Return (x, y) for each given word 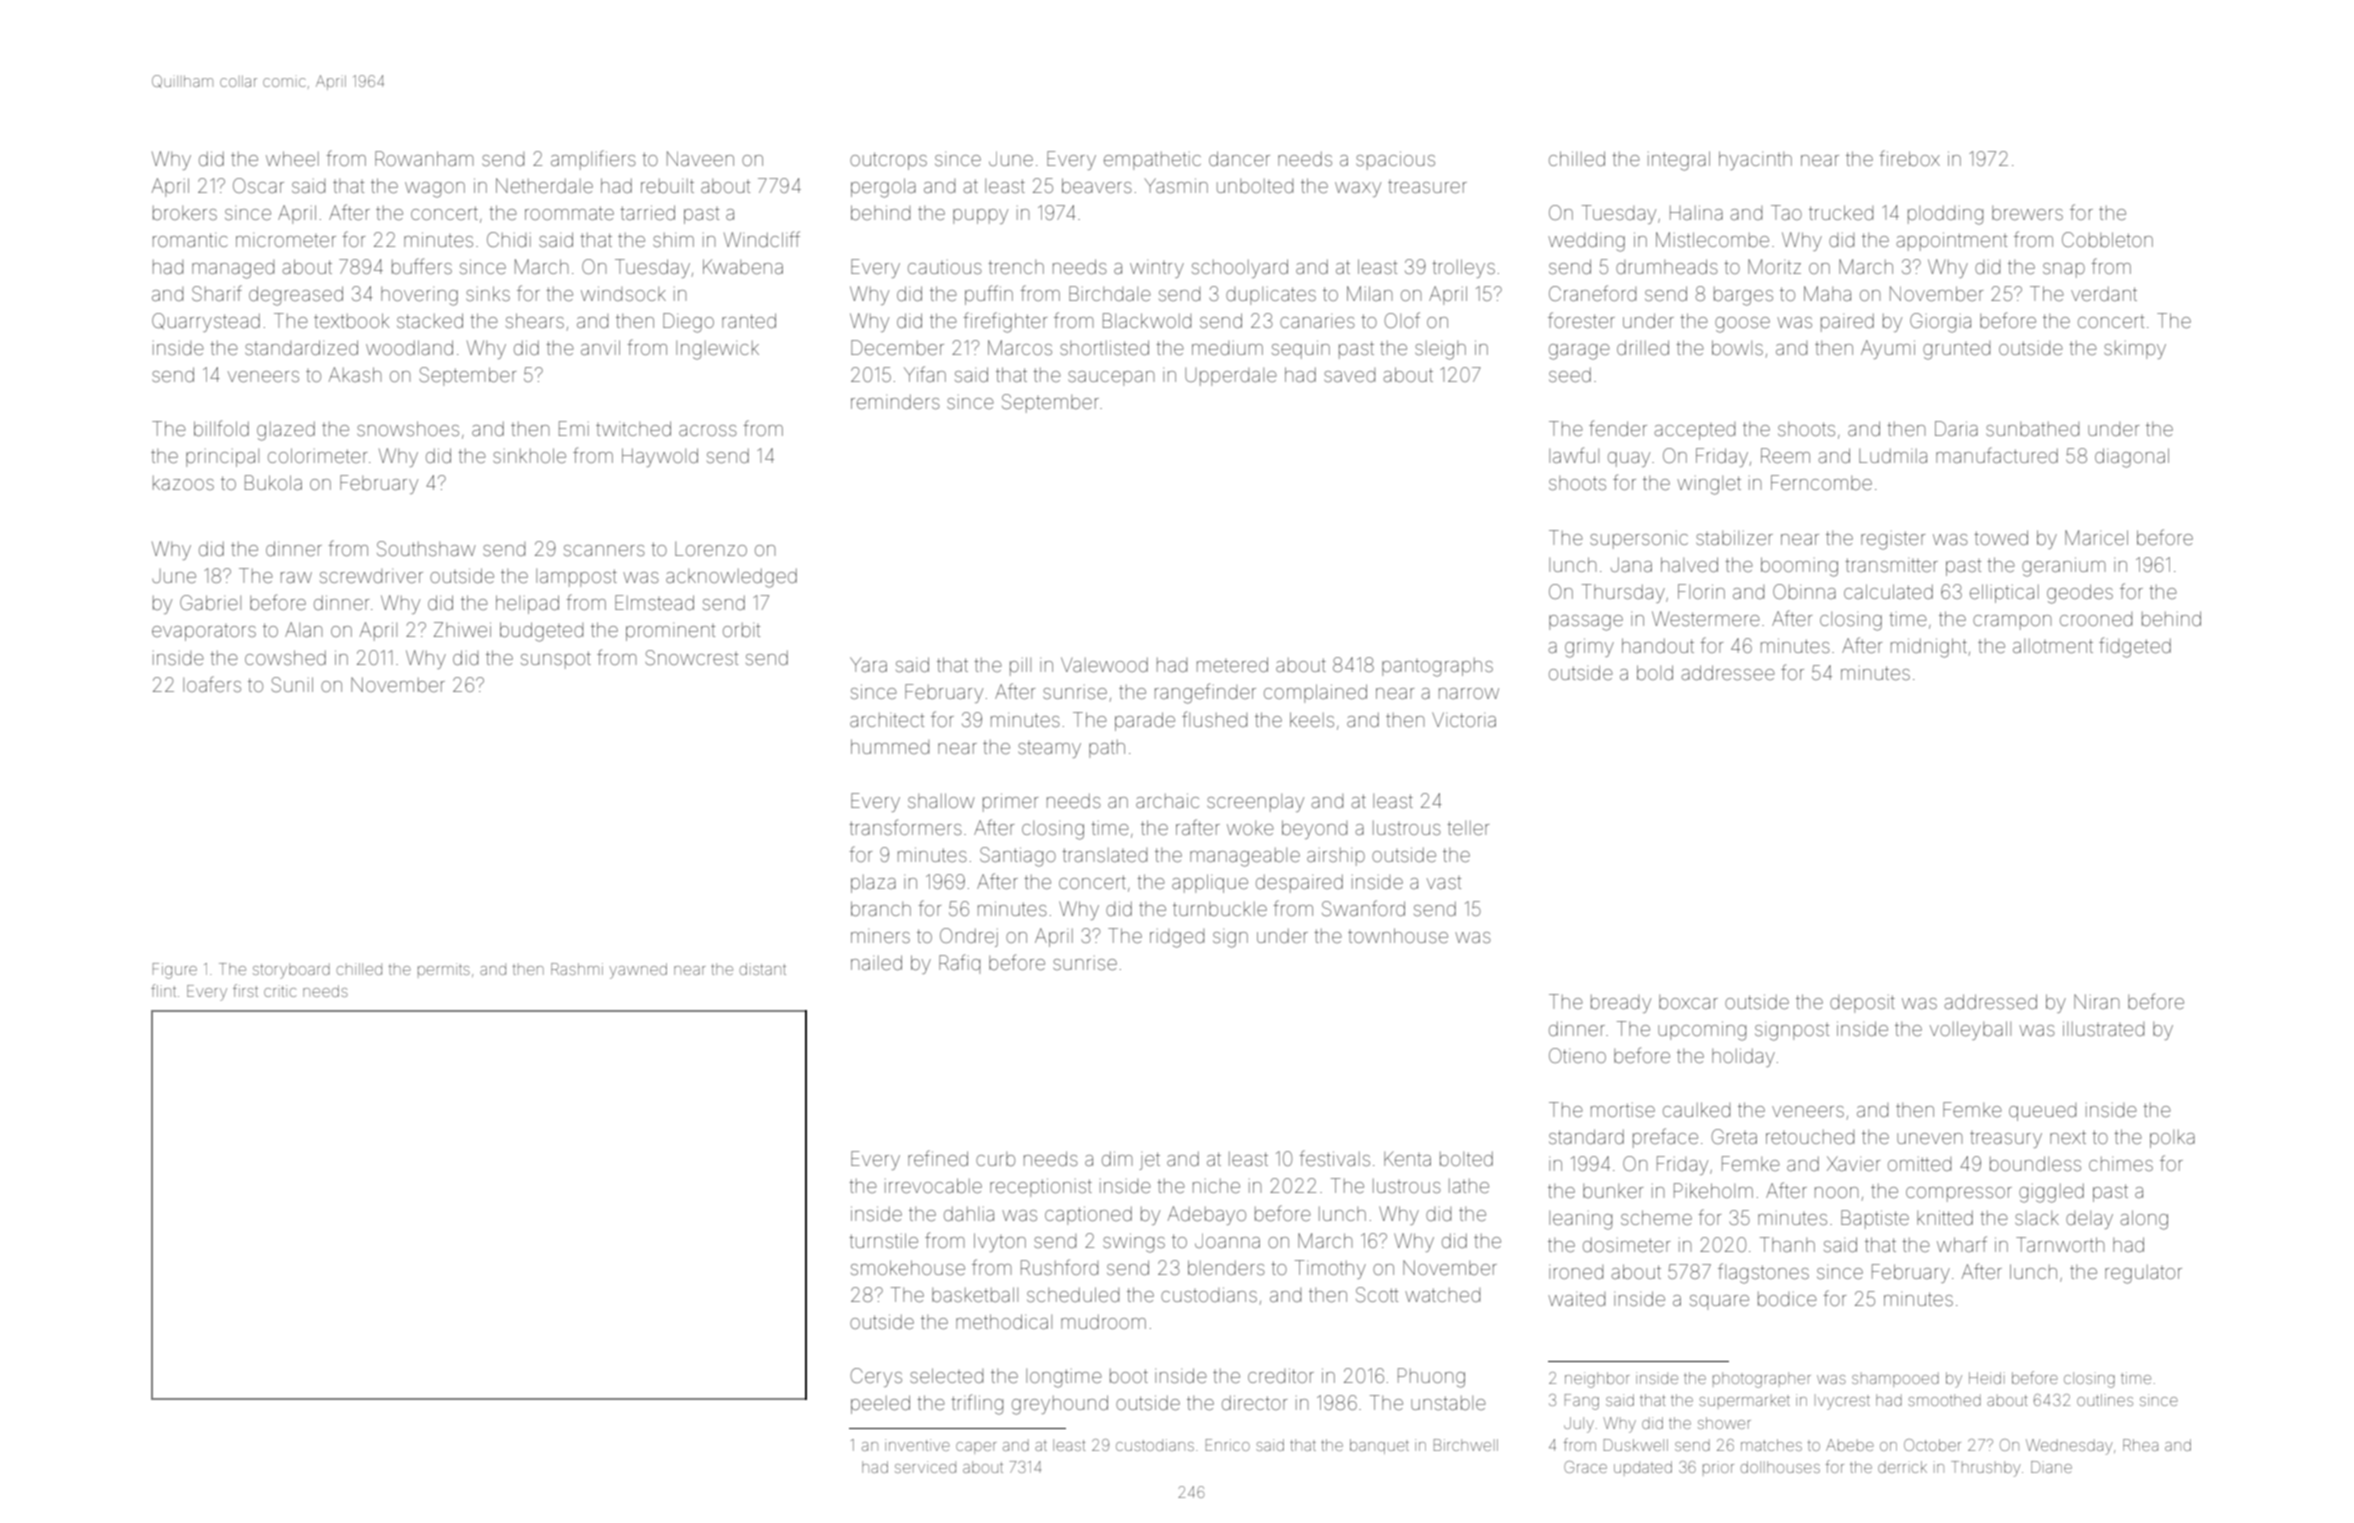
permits (444, 970)
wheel (292, 158)
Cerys (876, 1377)
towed (2001, 537)
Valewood (1104, 664)
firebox (1909, 158)
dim (1117, 1158)
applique (1210, 883)
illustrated (2103, 1028)
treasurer (1427, 186)
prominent (670, 632)
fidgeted (2135, 647)
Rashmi (577, 969)
